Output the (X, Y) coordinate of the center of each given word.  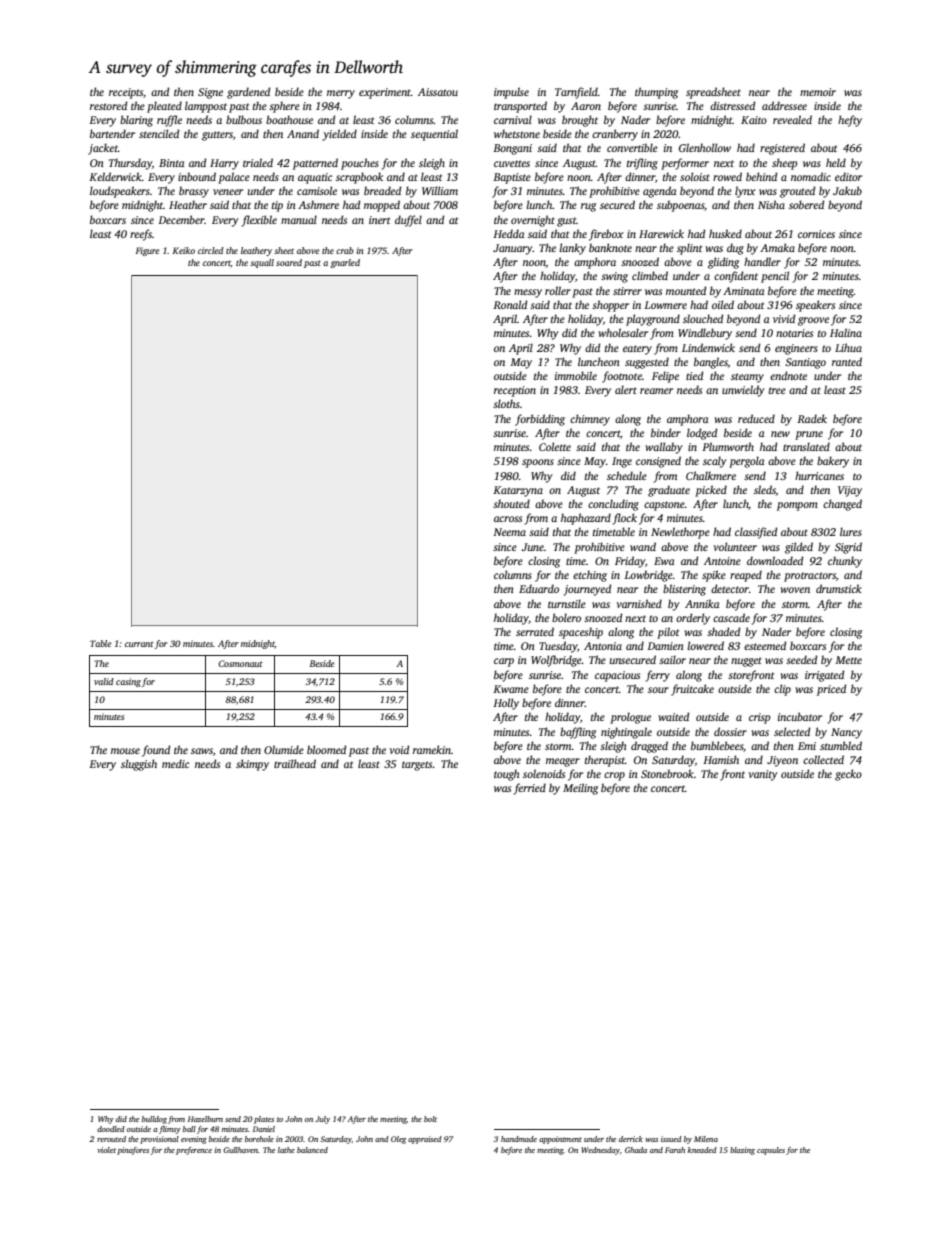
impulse (511, 93)
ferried (530, 789)
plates (264, 1120)
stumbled (841, 745)
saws (202, 751)
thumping (656, 93)
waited (674, 716)
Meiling (580, 789)
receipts (126, 93)
